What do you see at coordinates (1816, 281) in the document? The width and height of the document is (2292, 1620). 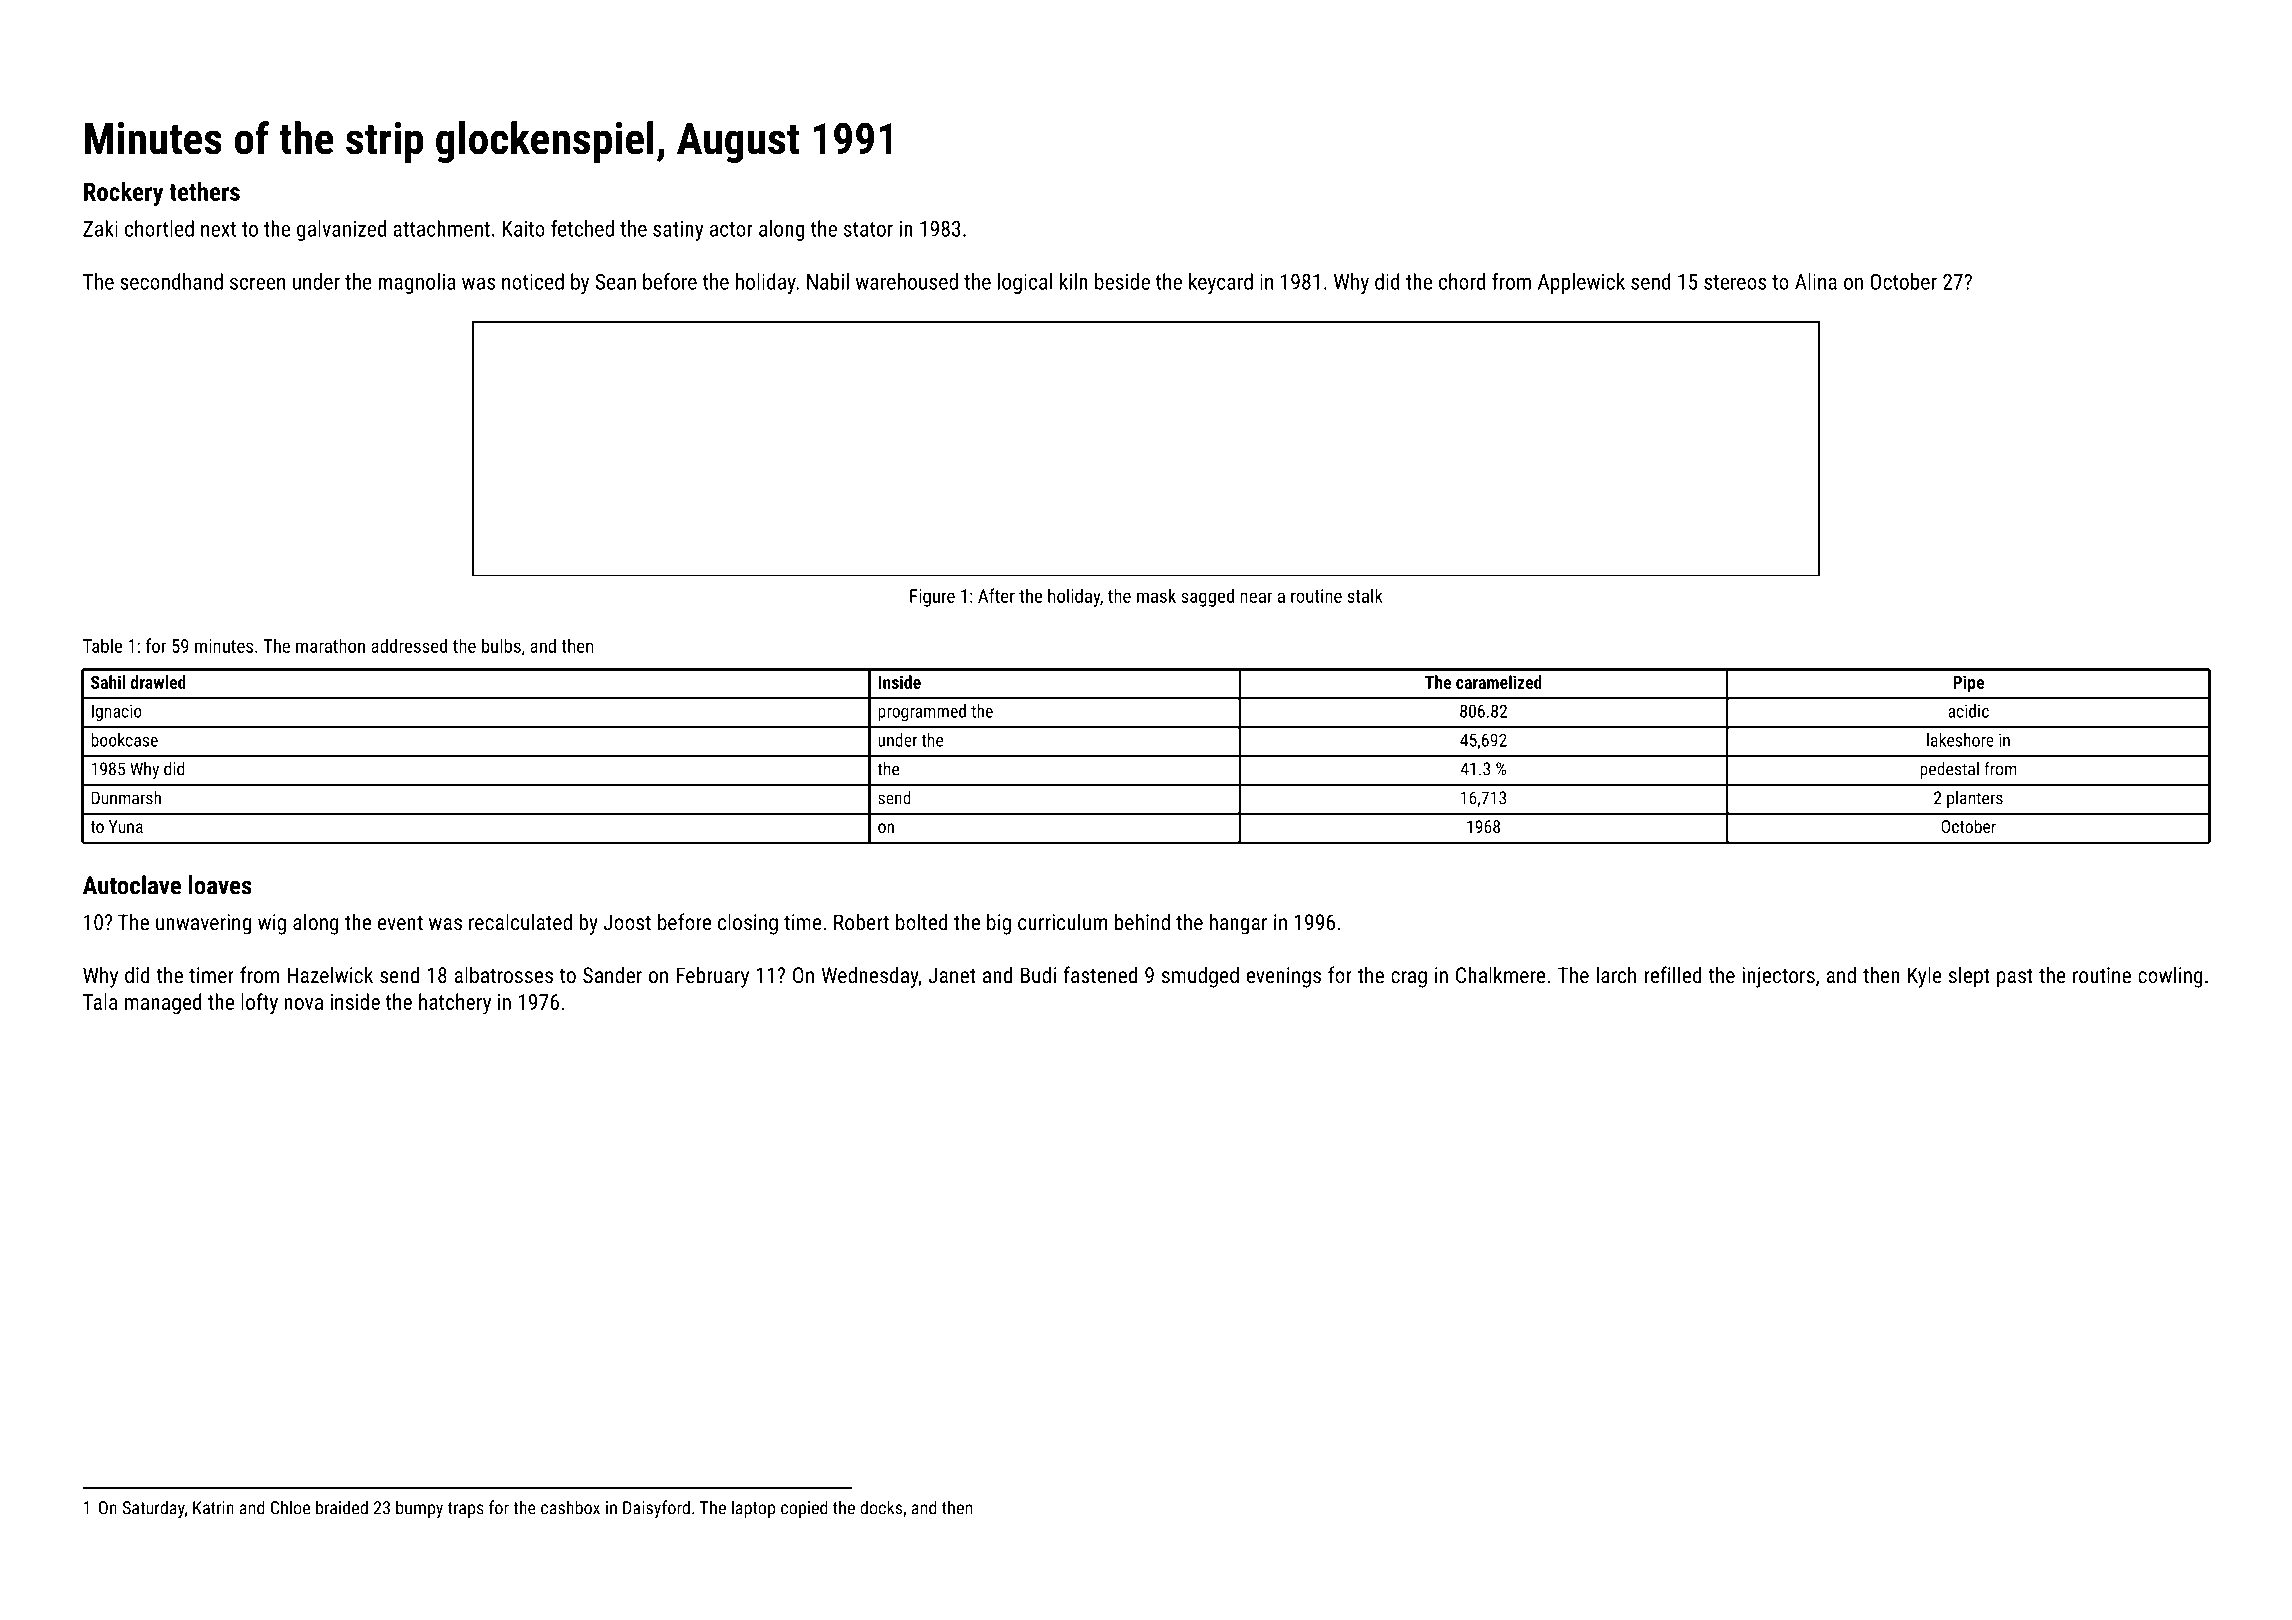 I see `Alina` at bounding box center [1816, 281].
